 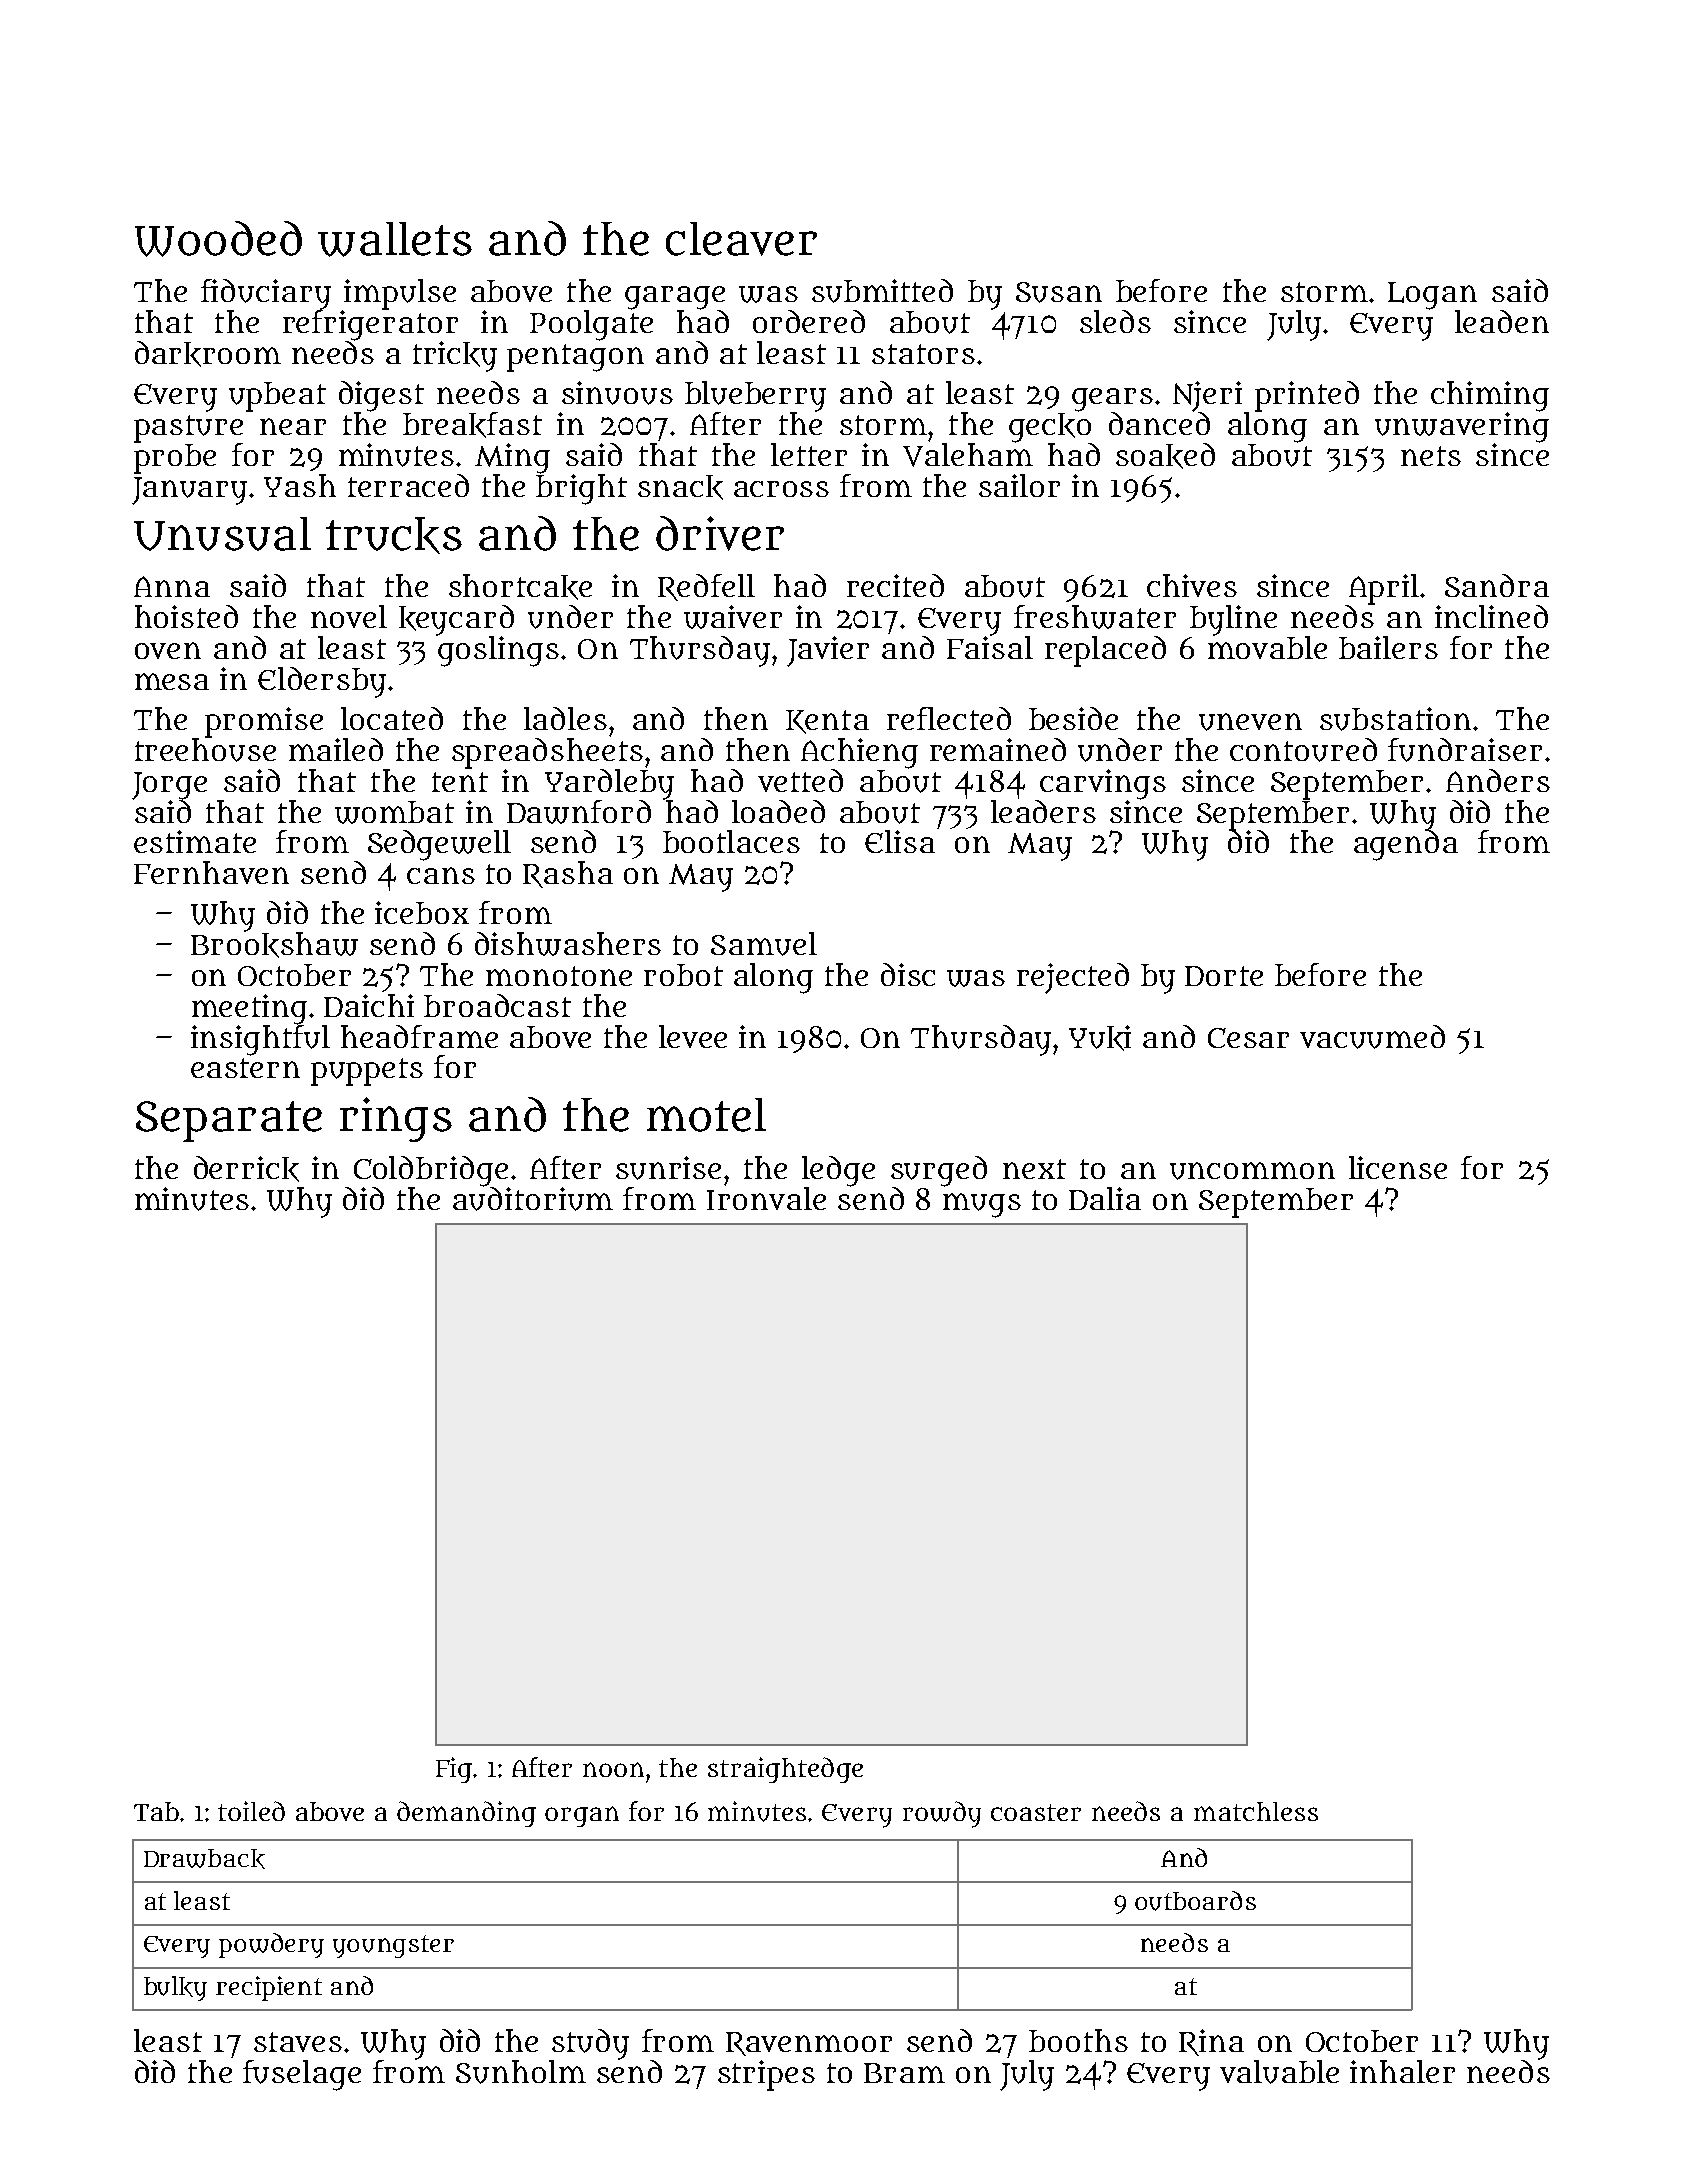 What do you see at coordinates (828, 651) in the document?
I see `Javier` at bounding box center [828, 651].
